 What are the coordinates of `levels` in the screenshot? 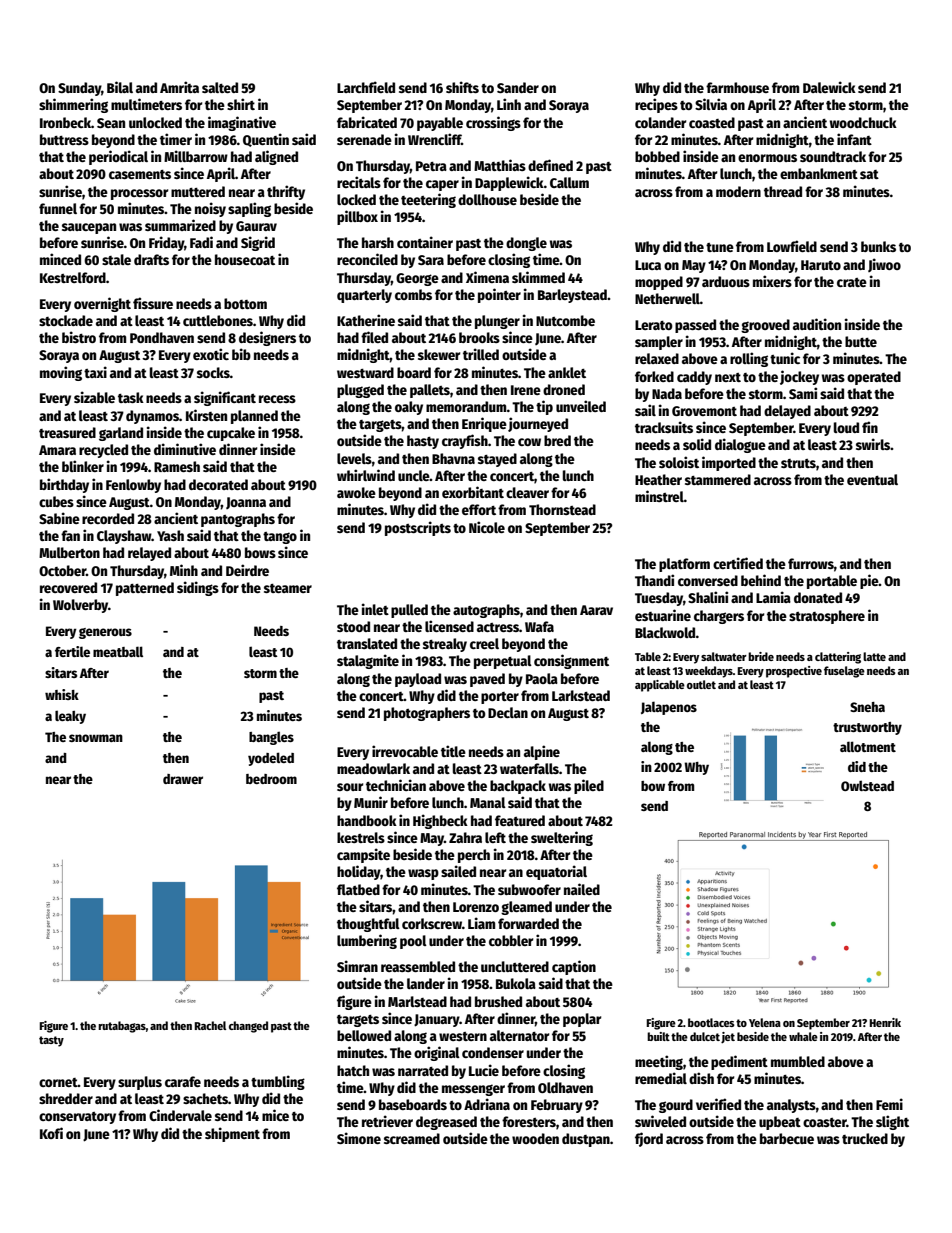 It's located at (354, 458).
